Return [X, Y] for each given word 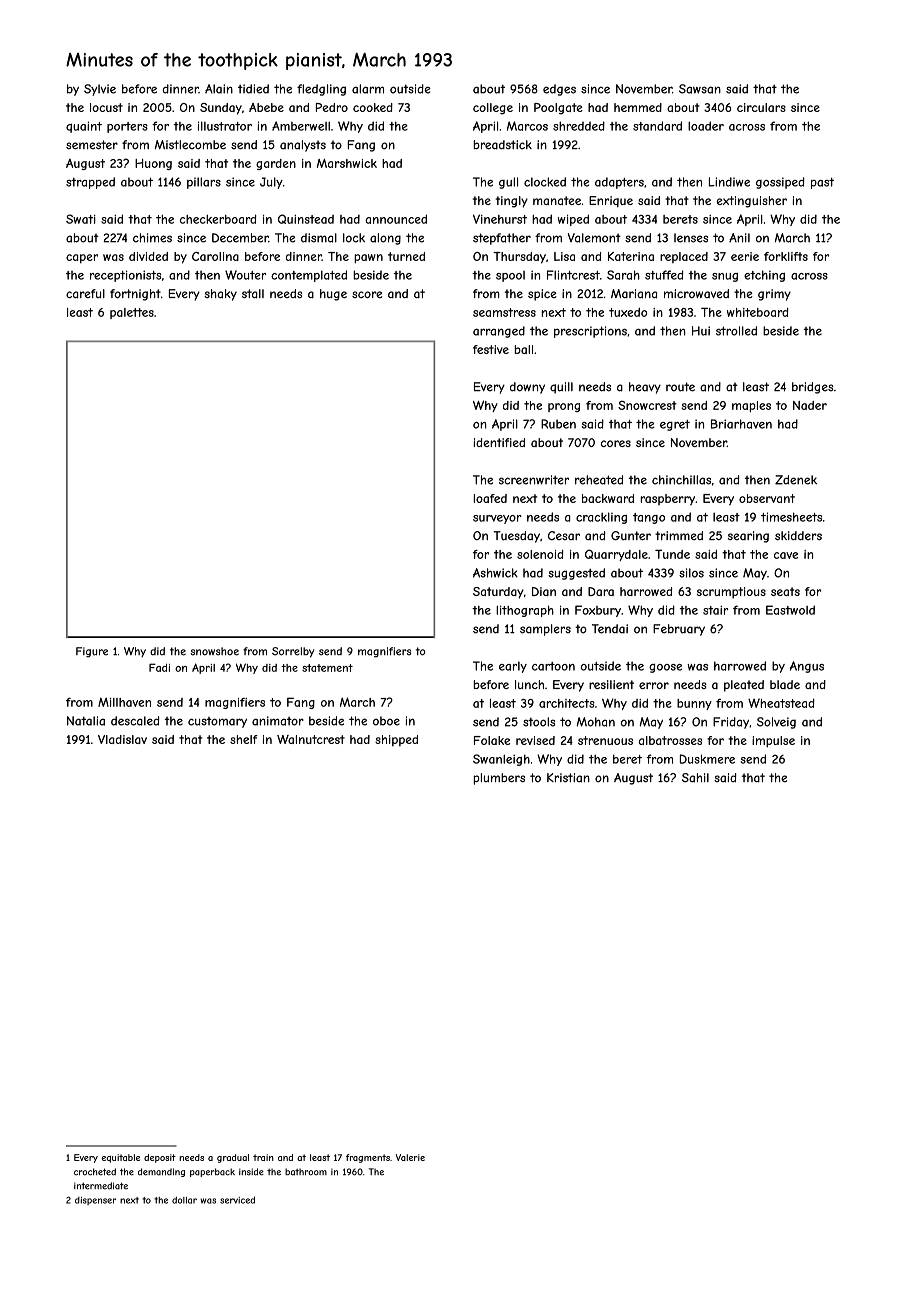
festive [491, 349]
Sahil [695, 778]
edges [559, 90]
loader [706, 126]
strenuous [605, 740]
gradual [233, 1158]
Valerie [410, 1157]
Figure [92, 652]
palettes [132, 313]
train [263, 1157]
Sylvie [100, 90]
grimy [774, 295]
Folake [492, 740]
